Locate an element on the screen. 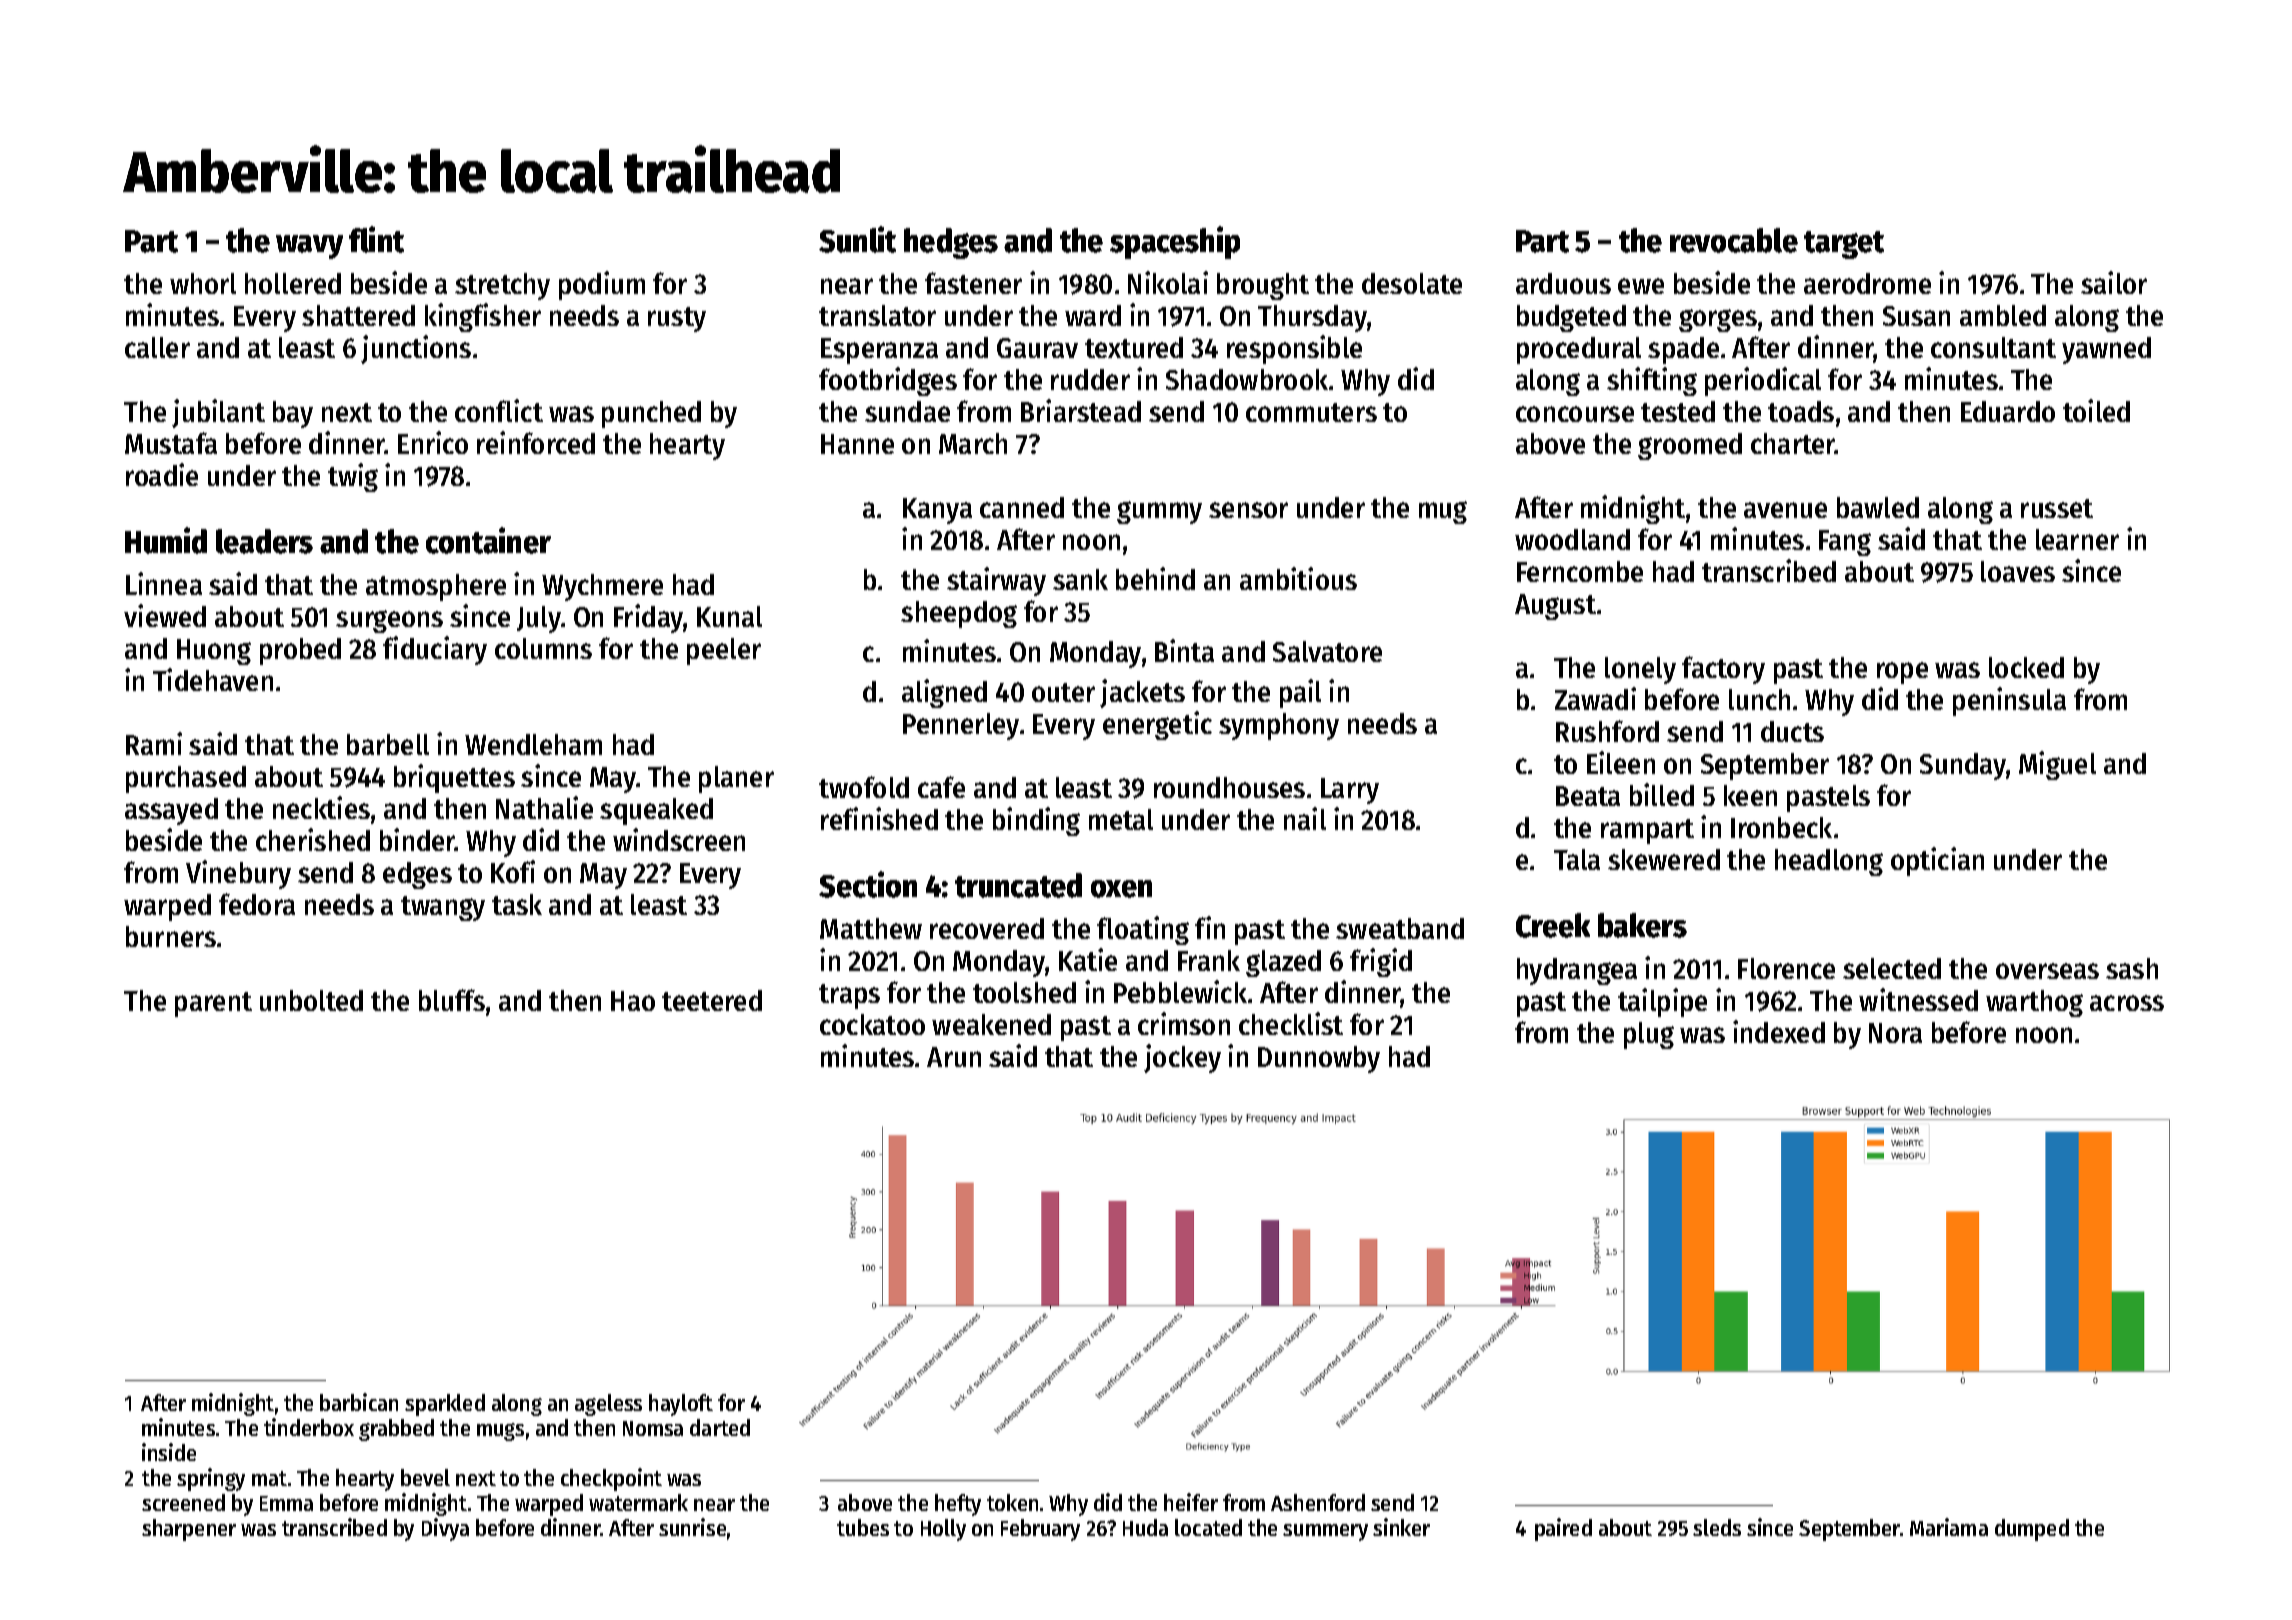 This screenshot has width=2292, height=1620. parent is located at coordinates (213, 1004).
